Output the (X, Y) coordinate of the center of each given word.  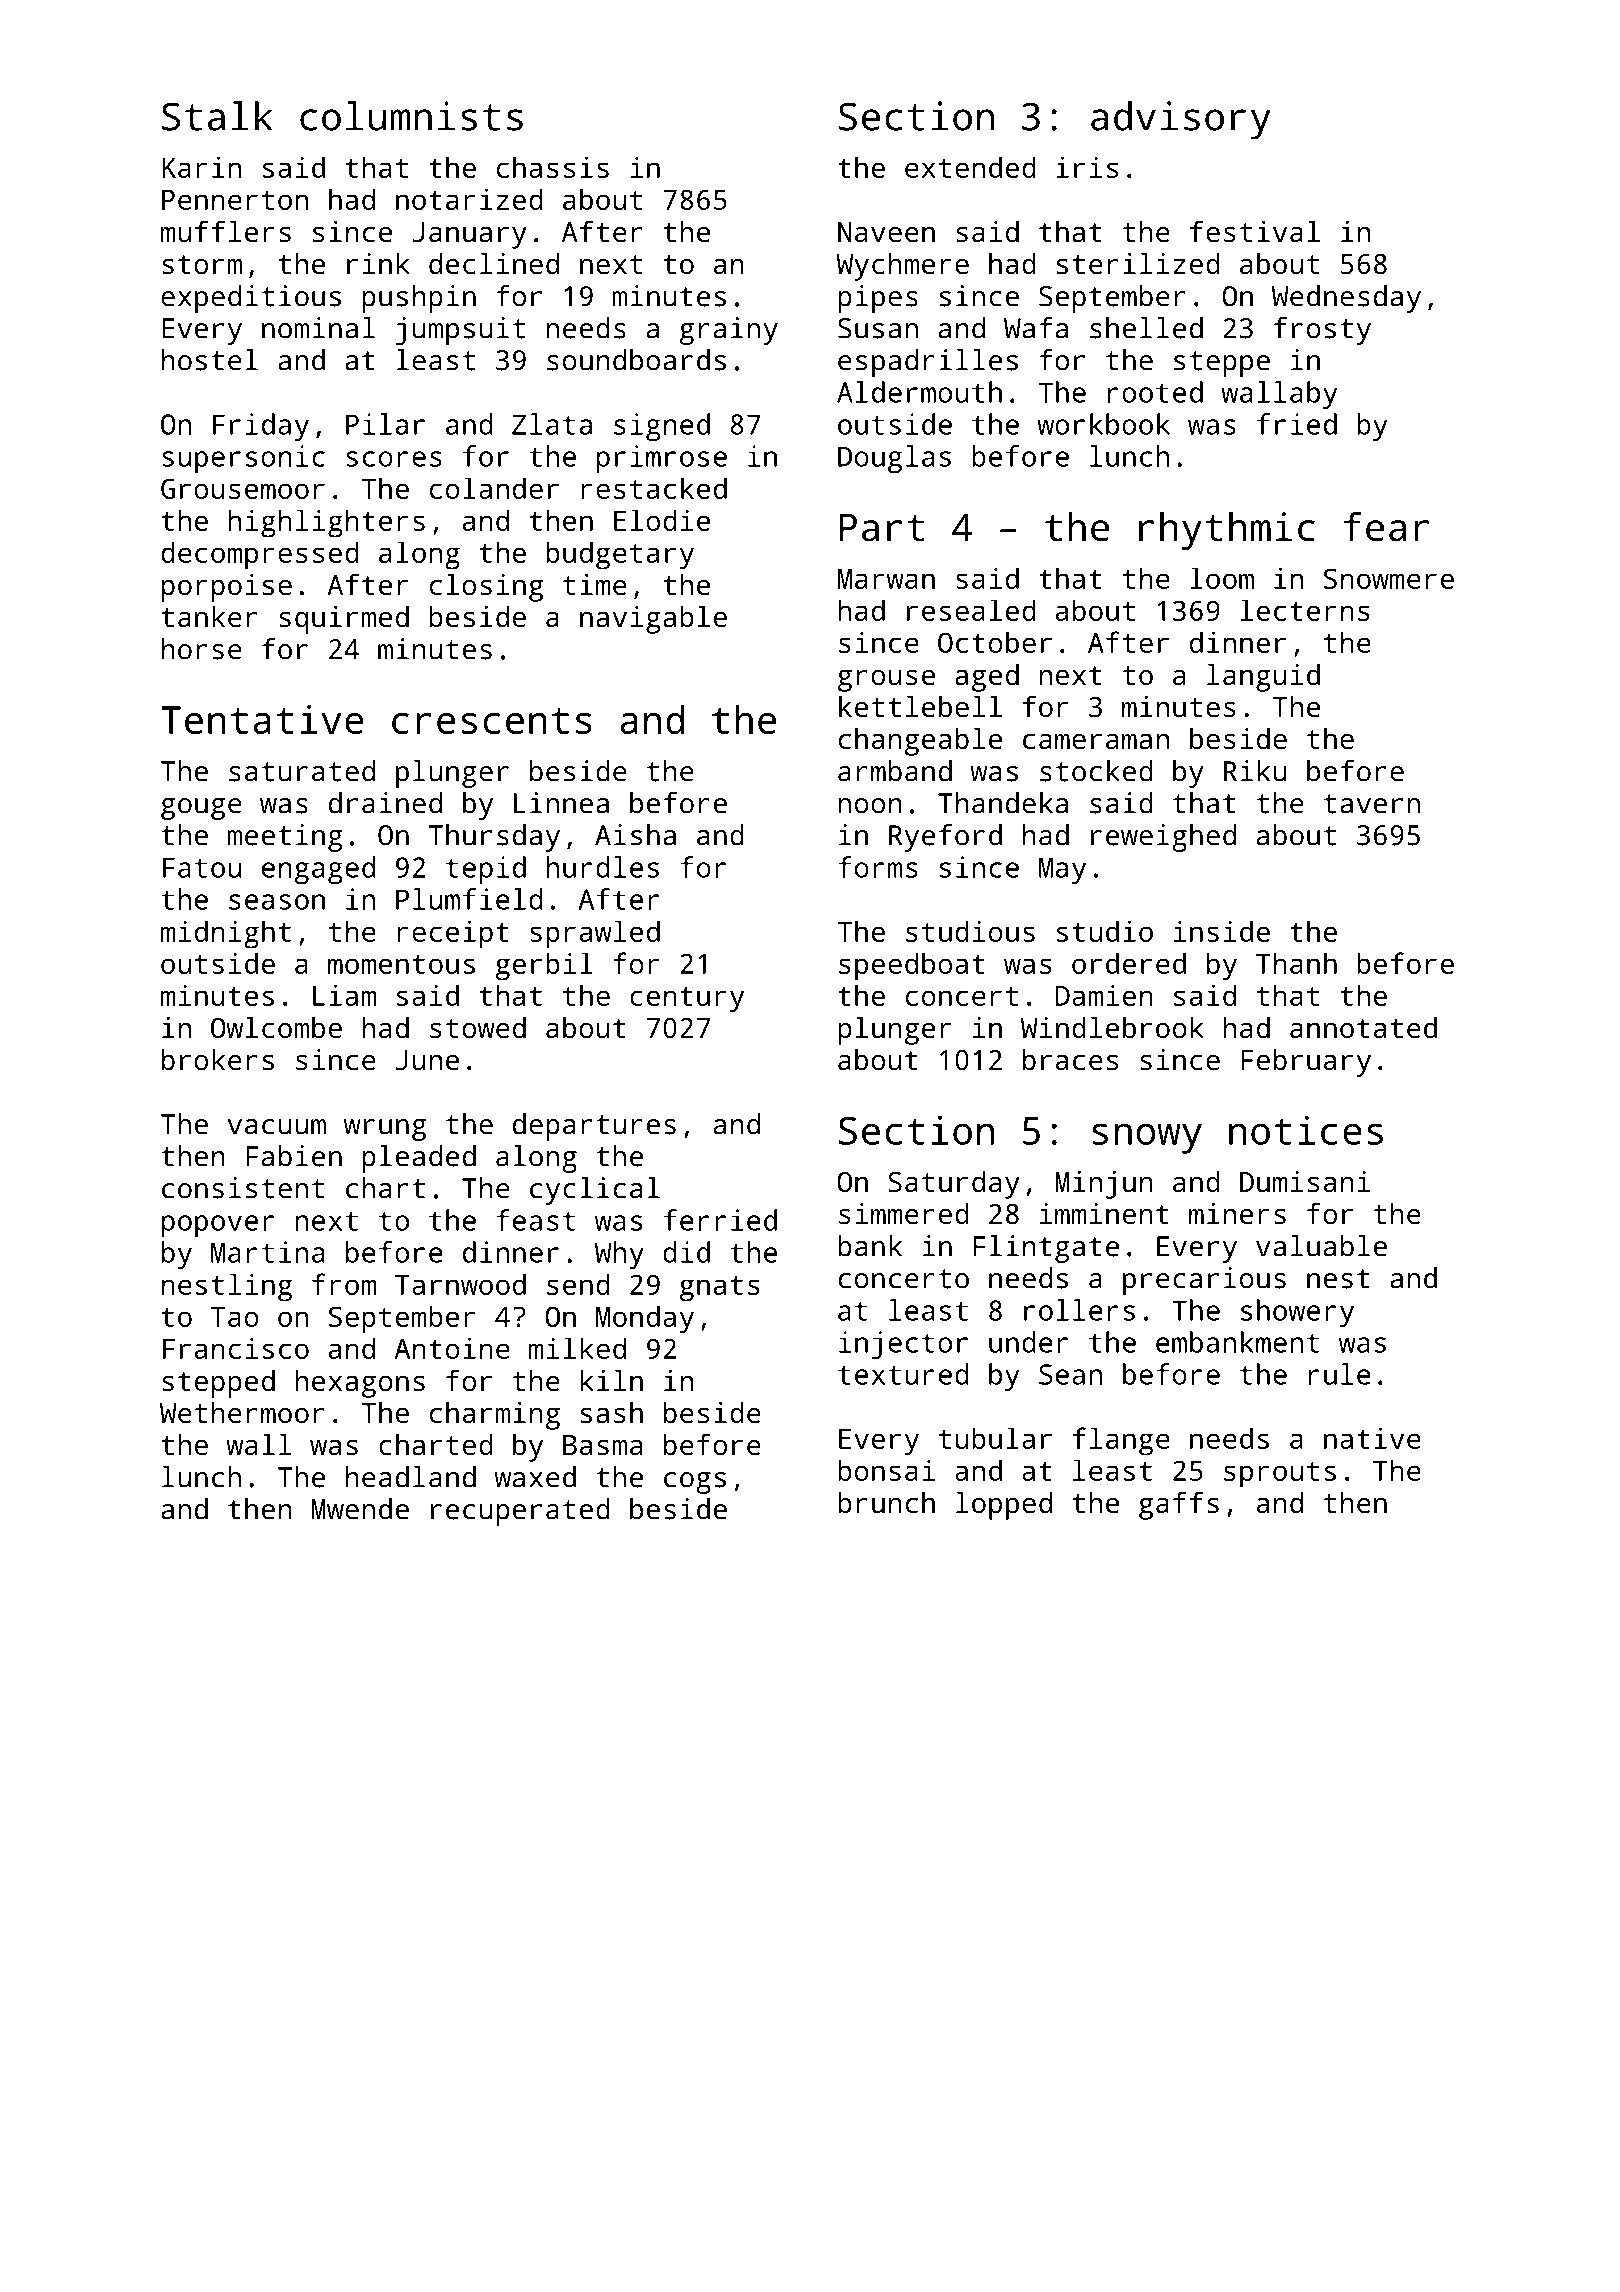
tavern (1372, 804)
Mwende (360, 1509)
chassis (553, 167)
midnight (226, 934)
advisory (1181, 120)
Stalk (217, 116)
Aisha (635, 835)
